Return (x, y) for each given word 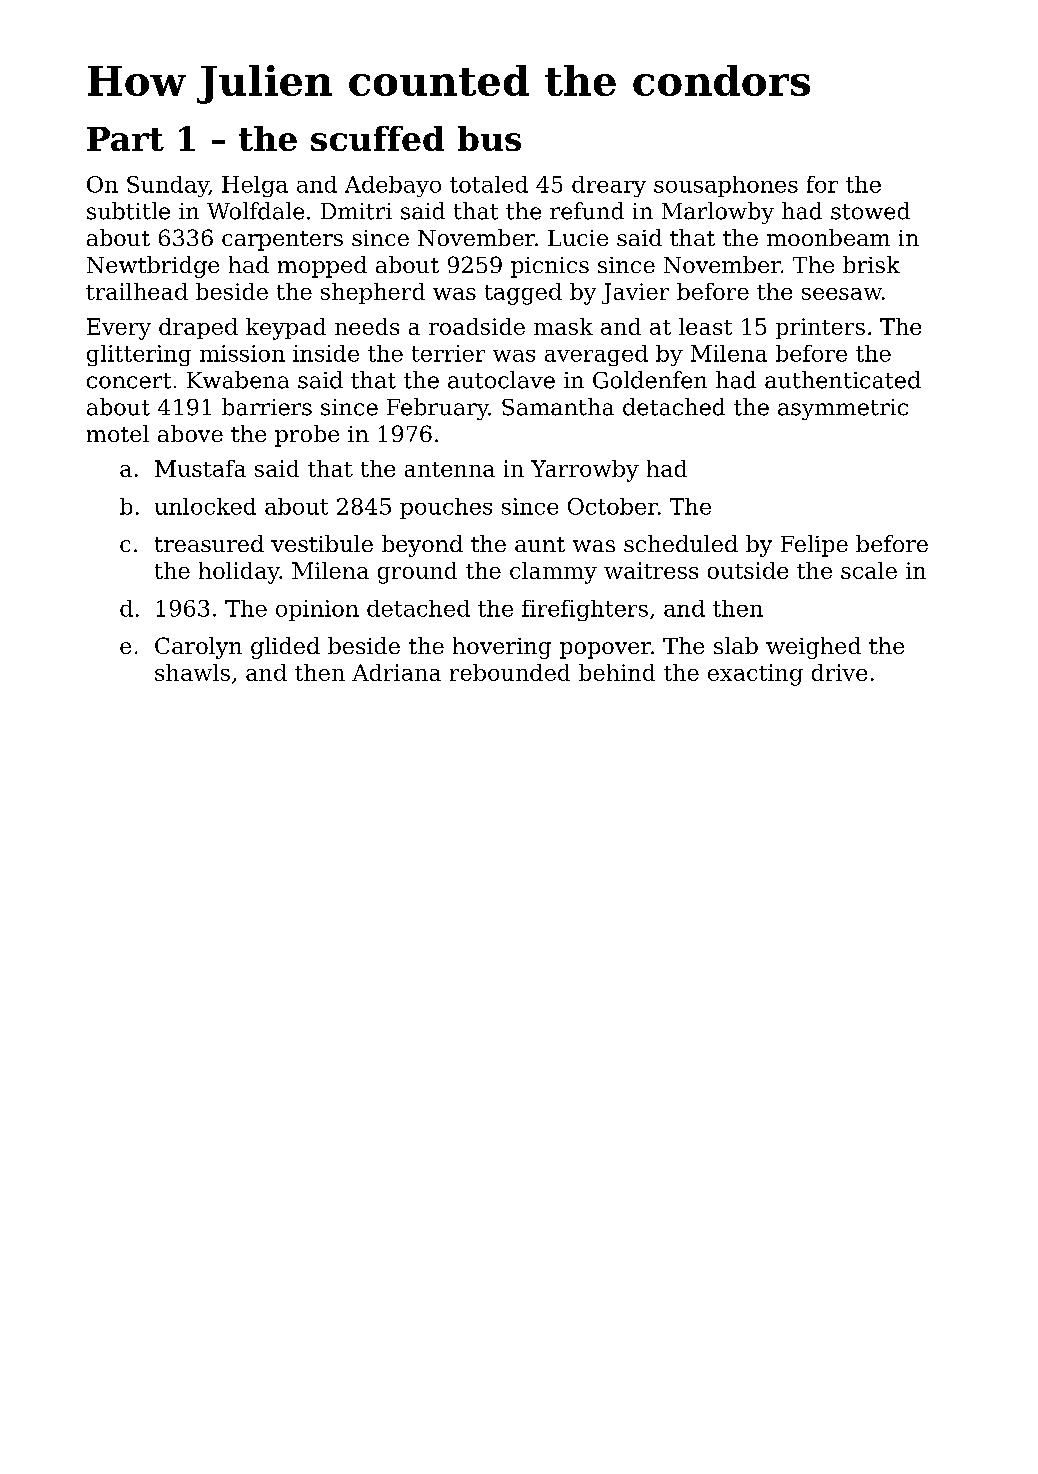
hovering (502, 648)
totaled (489, 184)
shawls (192, 672)
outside (748, 570)
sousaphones (726, 186)
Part (125, 139)
